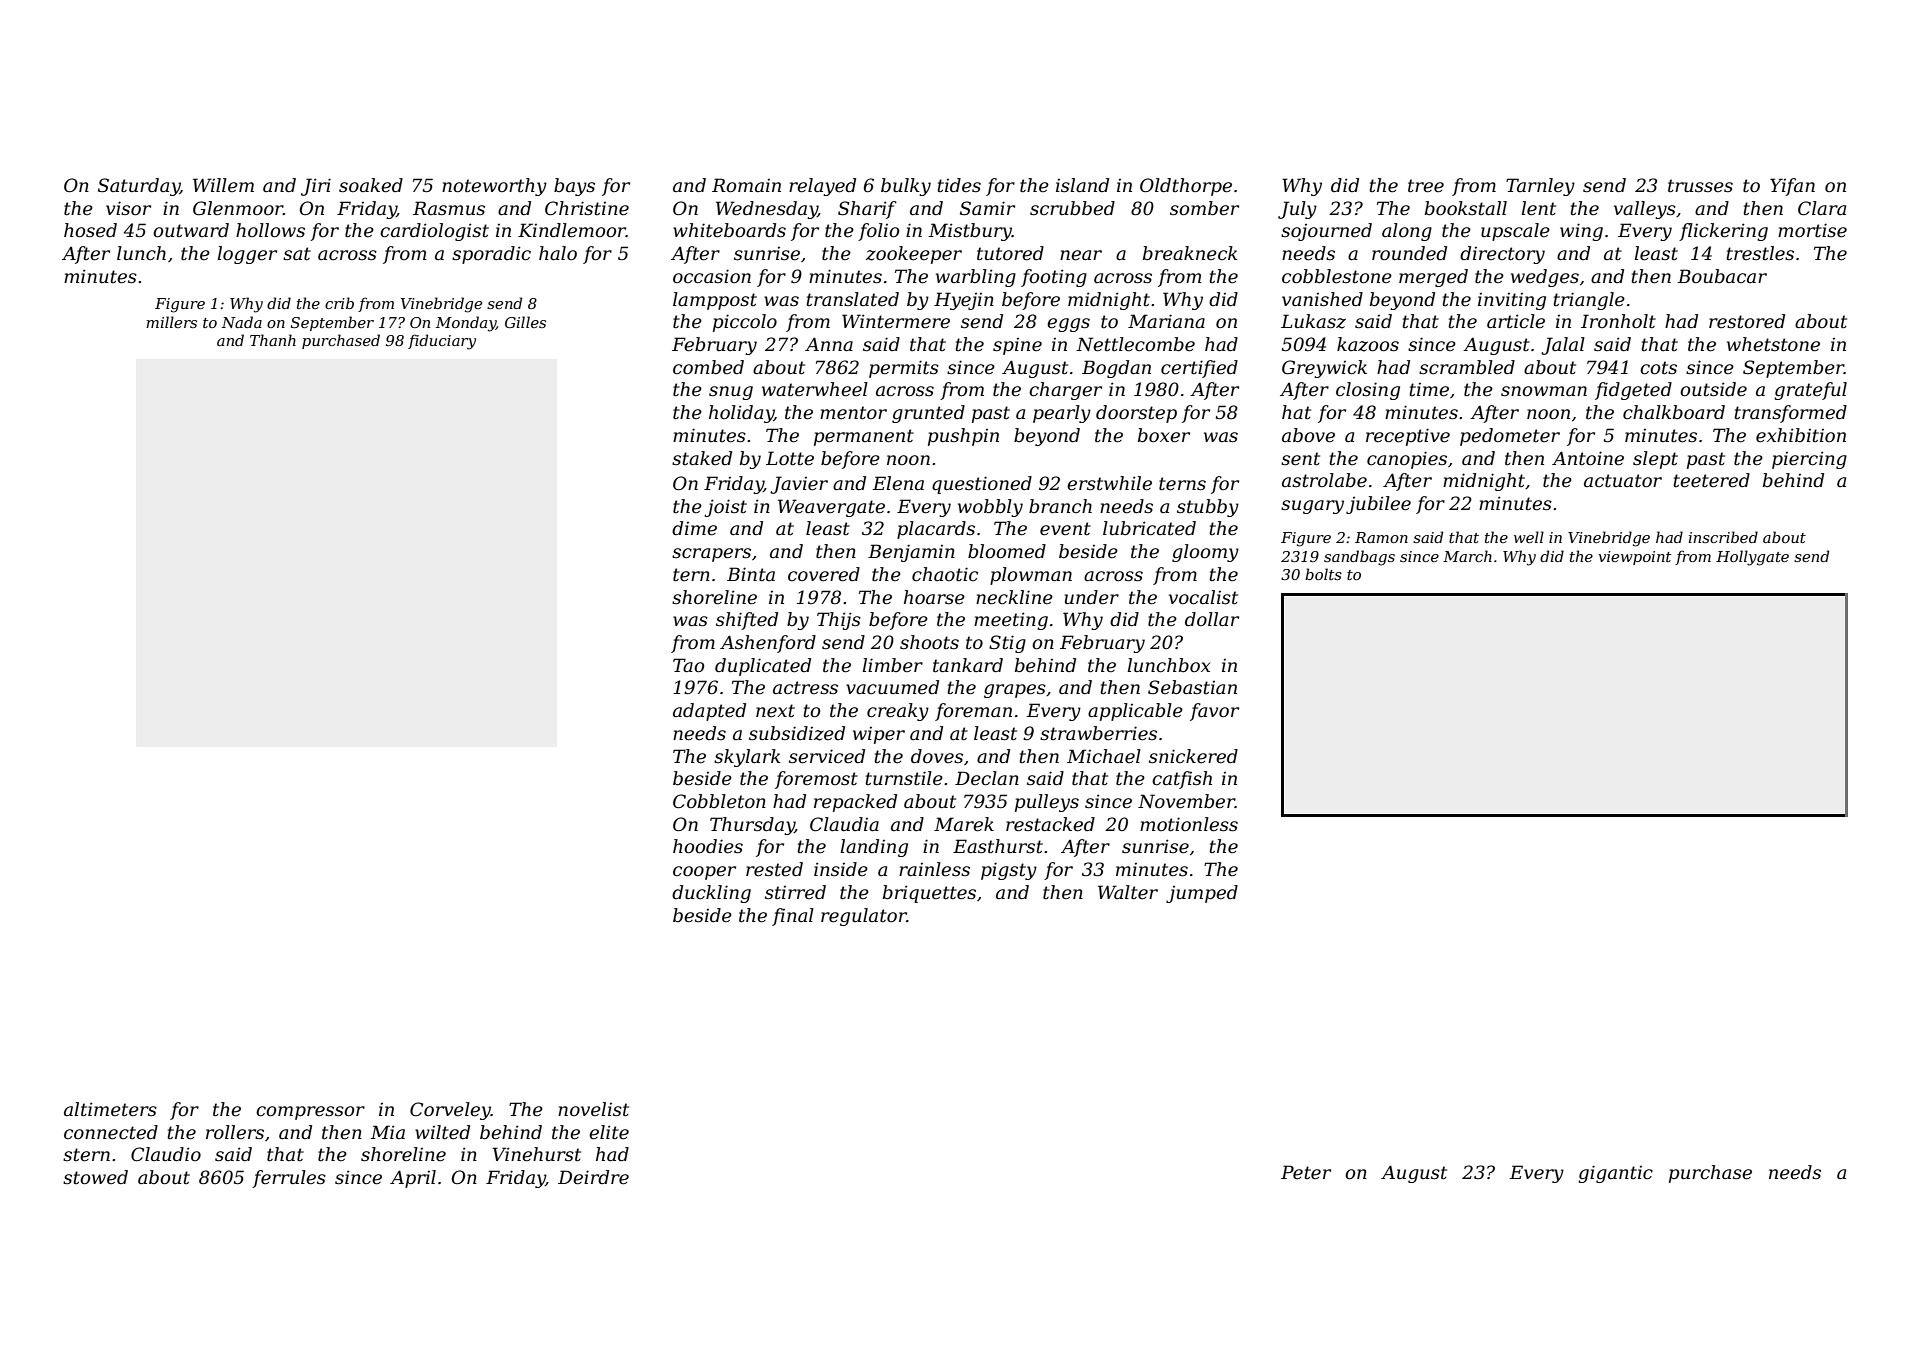 This document has width=1911, height=1352. I want to click on Hollygate, so click(1752, 558).
